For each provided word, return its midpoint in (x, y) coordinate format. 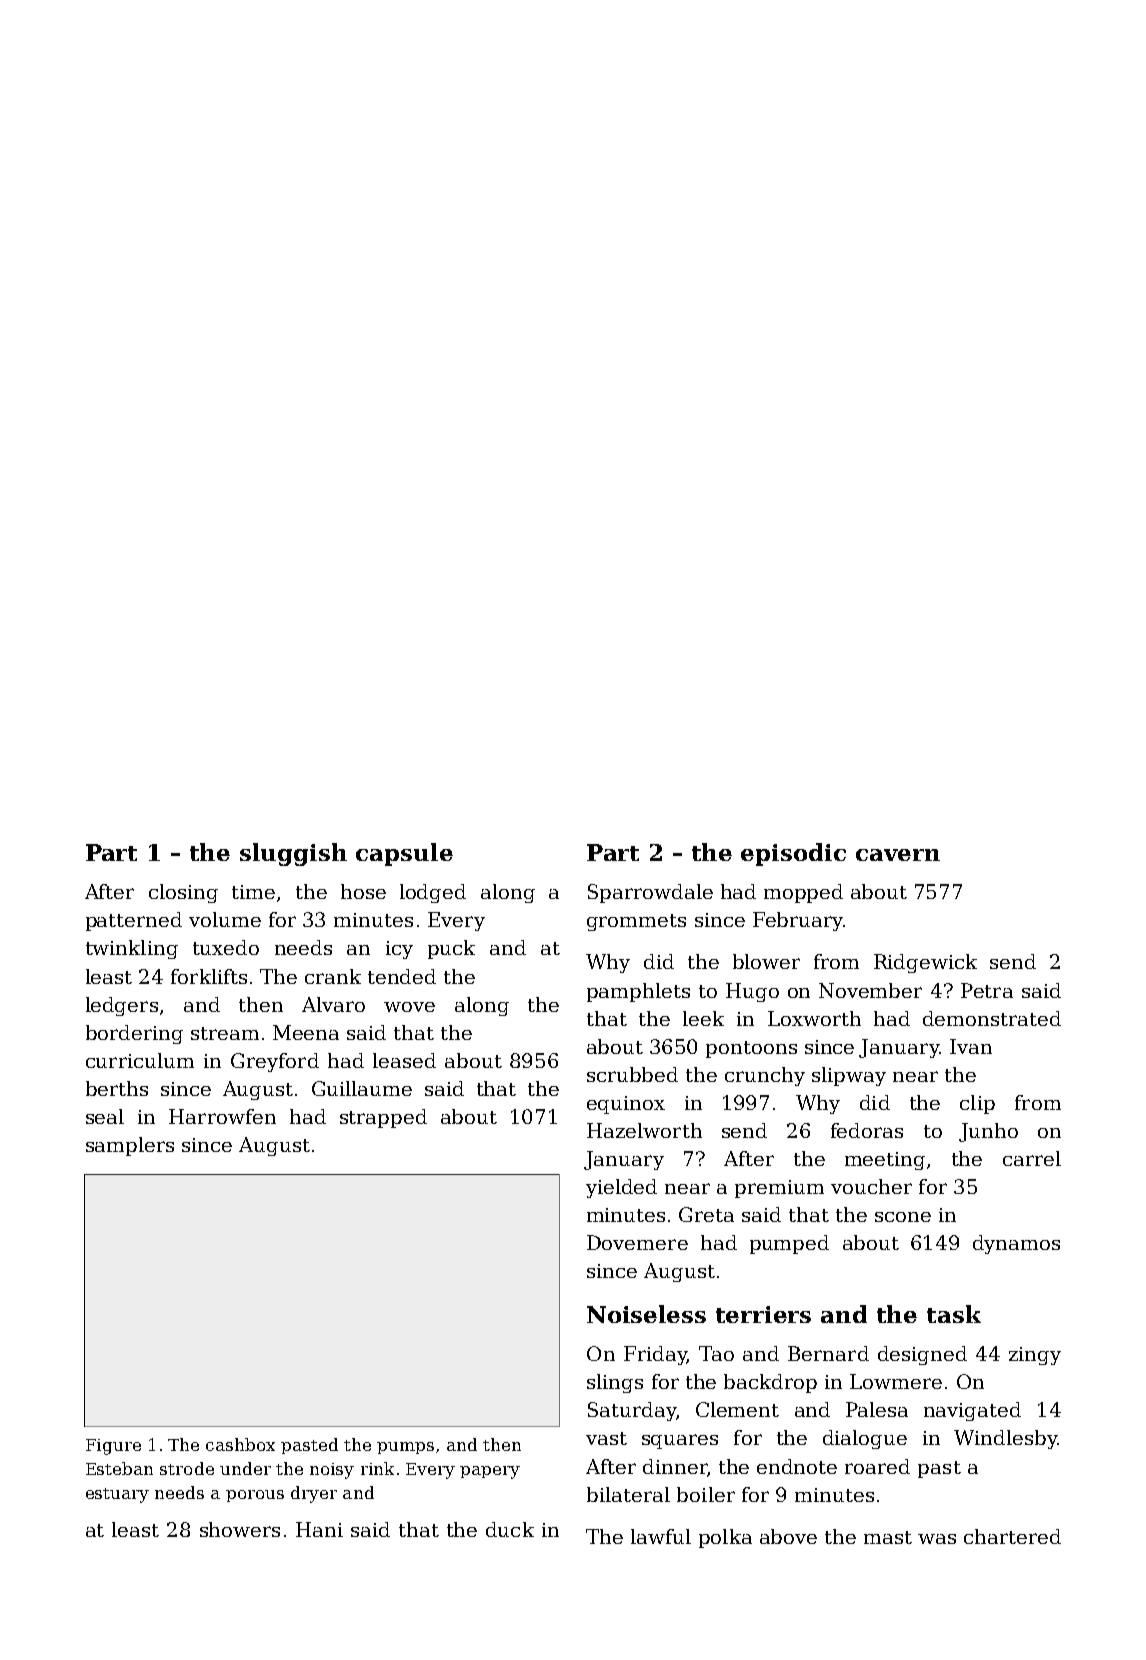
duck (510, 1529)
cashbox (240, 1444)
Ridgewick (925, 963)
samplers (130, 1146)
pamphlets (638, 992)
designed (922, 1355)
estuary (117, 1495)
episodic (793, 854)
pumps (405, 1448)
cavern (898, 855)
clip (977, 1104)
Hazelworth (644, 1130)
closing (183, 893)
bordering (134, 1034)
